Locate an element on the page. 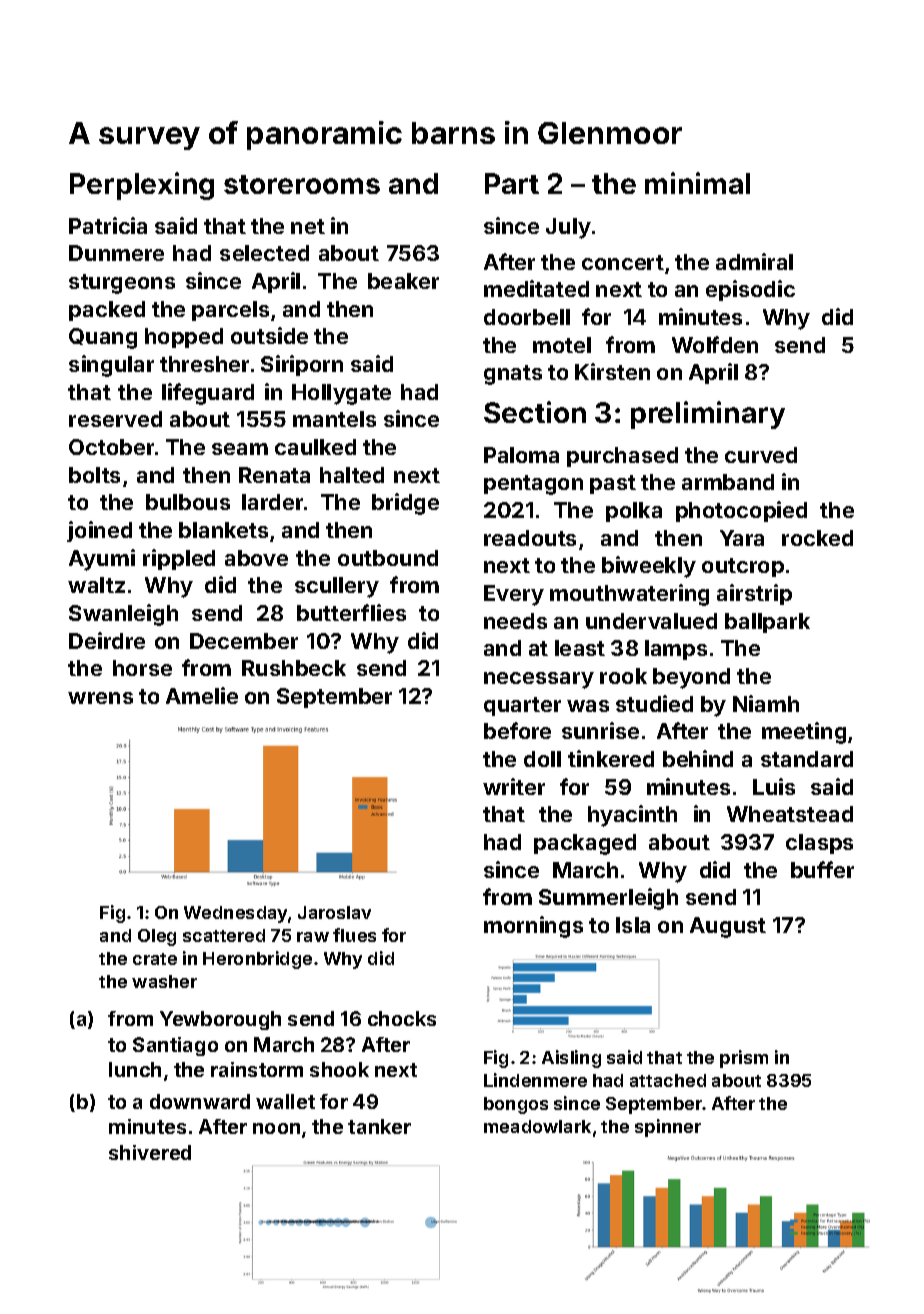  meditated is located at coordinates (536, 288).
